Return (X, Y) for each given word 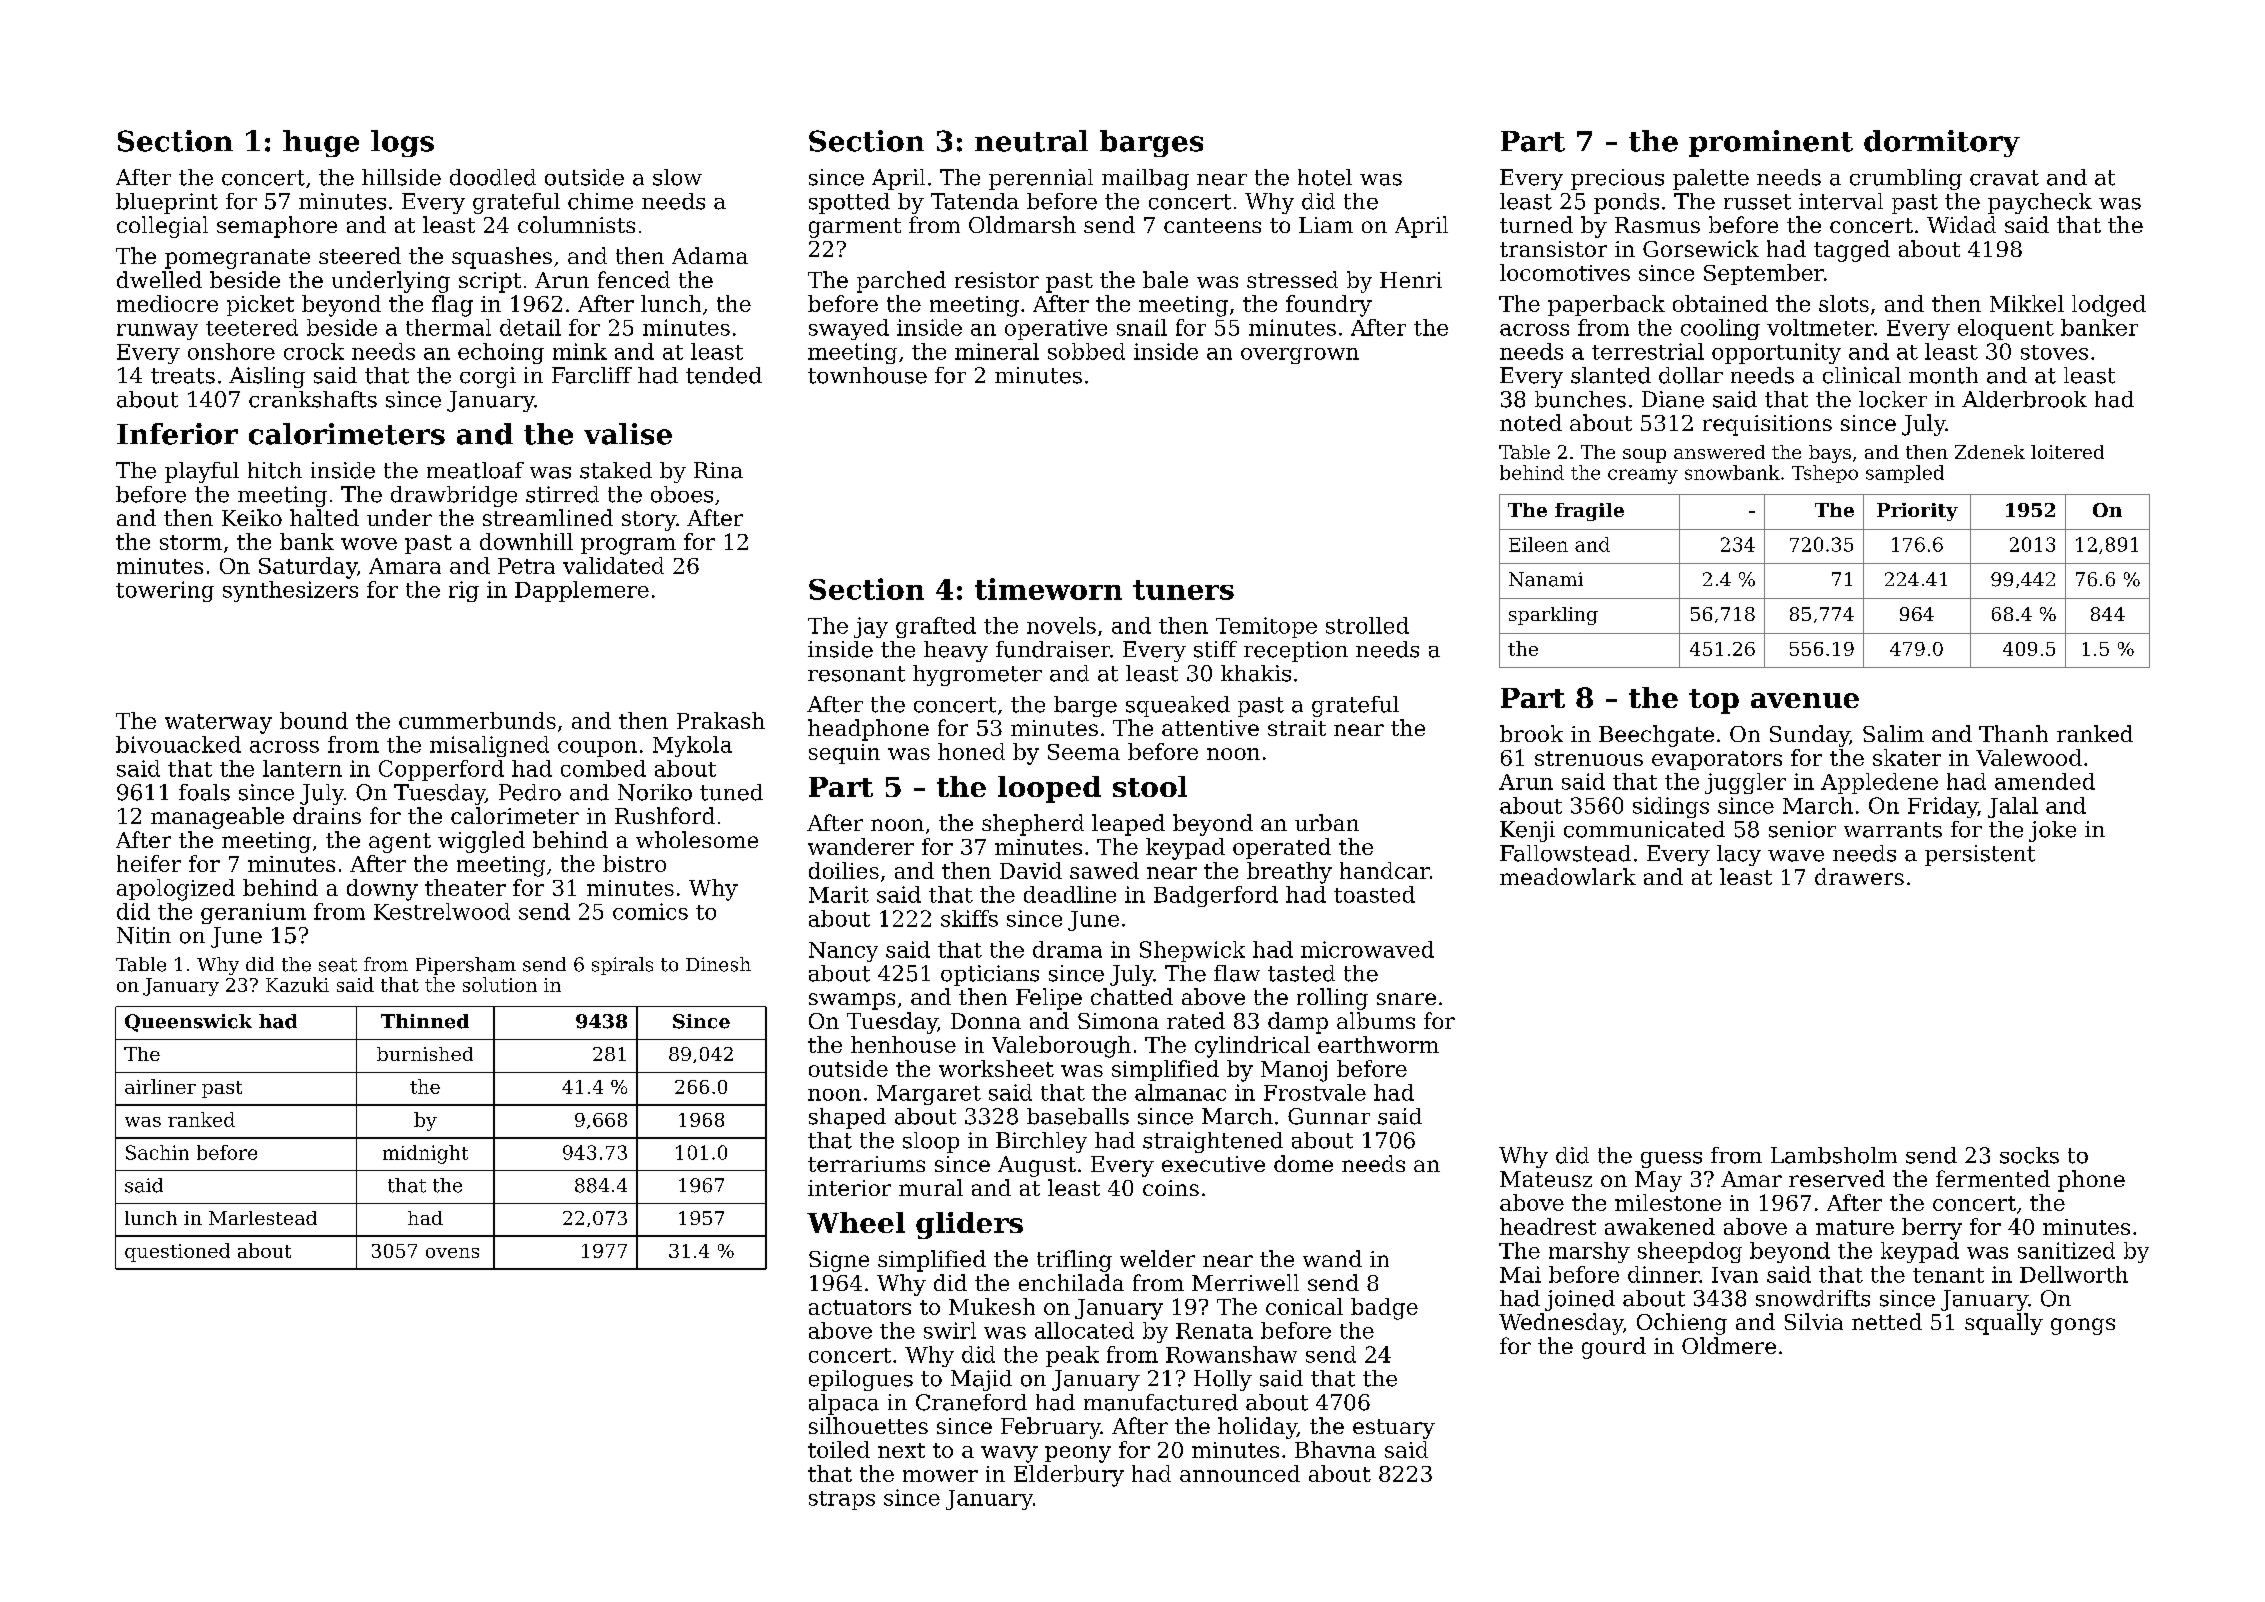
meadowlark (1568, 876)
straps (842, 1500)
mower (940, 1476)
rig (464, 591)
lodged (2109, 306)
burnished (425, 1054)
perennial (1041, 179)
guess (1671, 1160)
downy (382, 890)
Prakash (721, 720)
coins (1171, 1188)
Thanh (2013, 733)
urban (1327, 822)
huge (321, 143)
